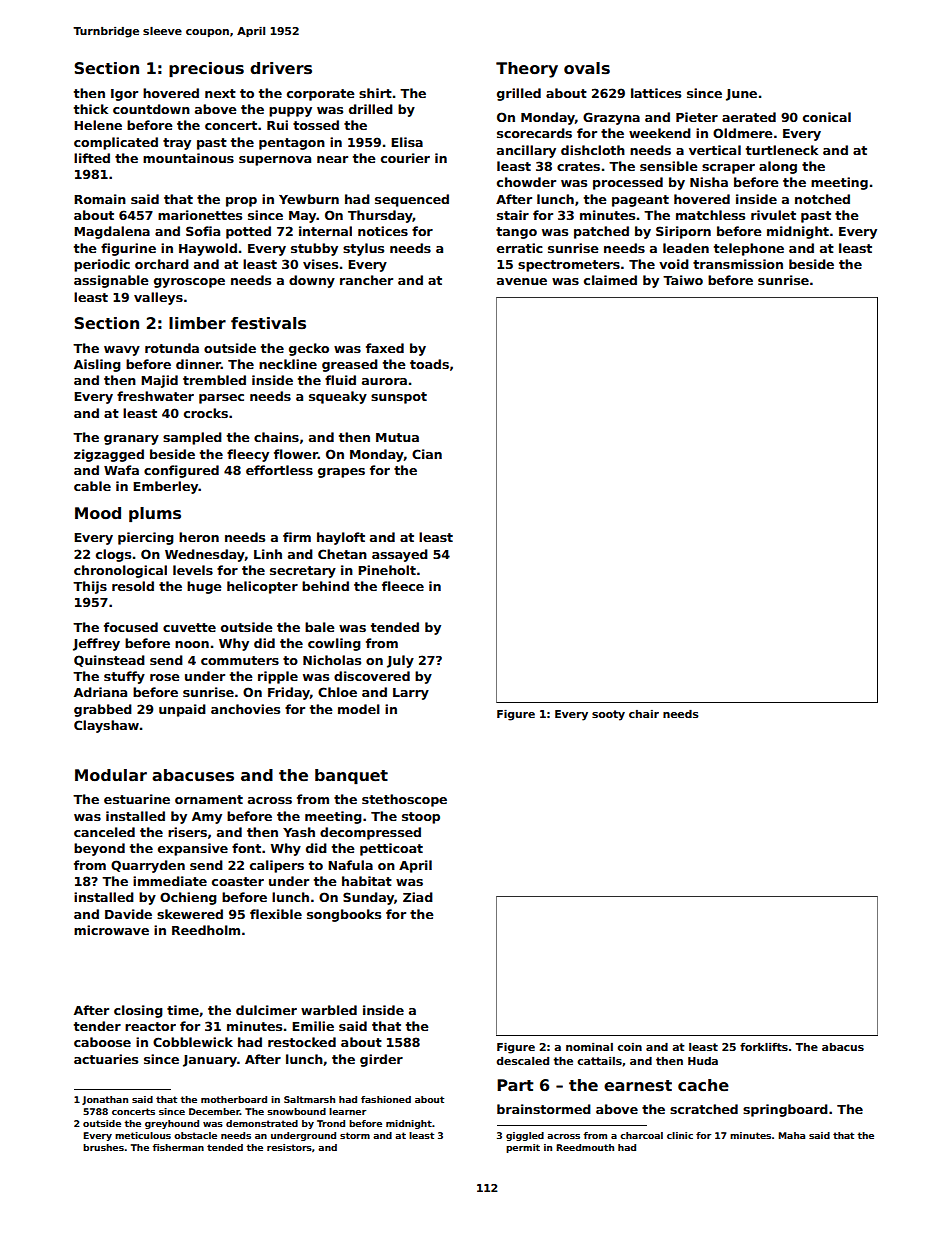  What do you see at coordinates (527, 70) in the document?
I see `Theory` at bounding box center [527, 70].
